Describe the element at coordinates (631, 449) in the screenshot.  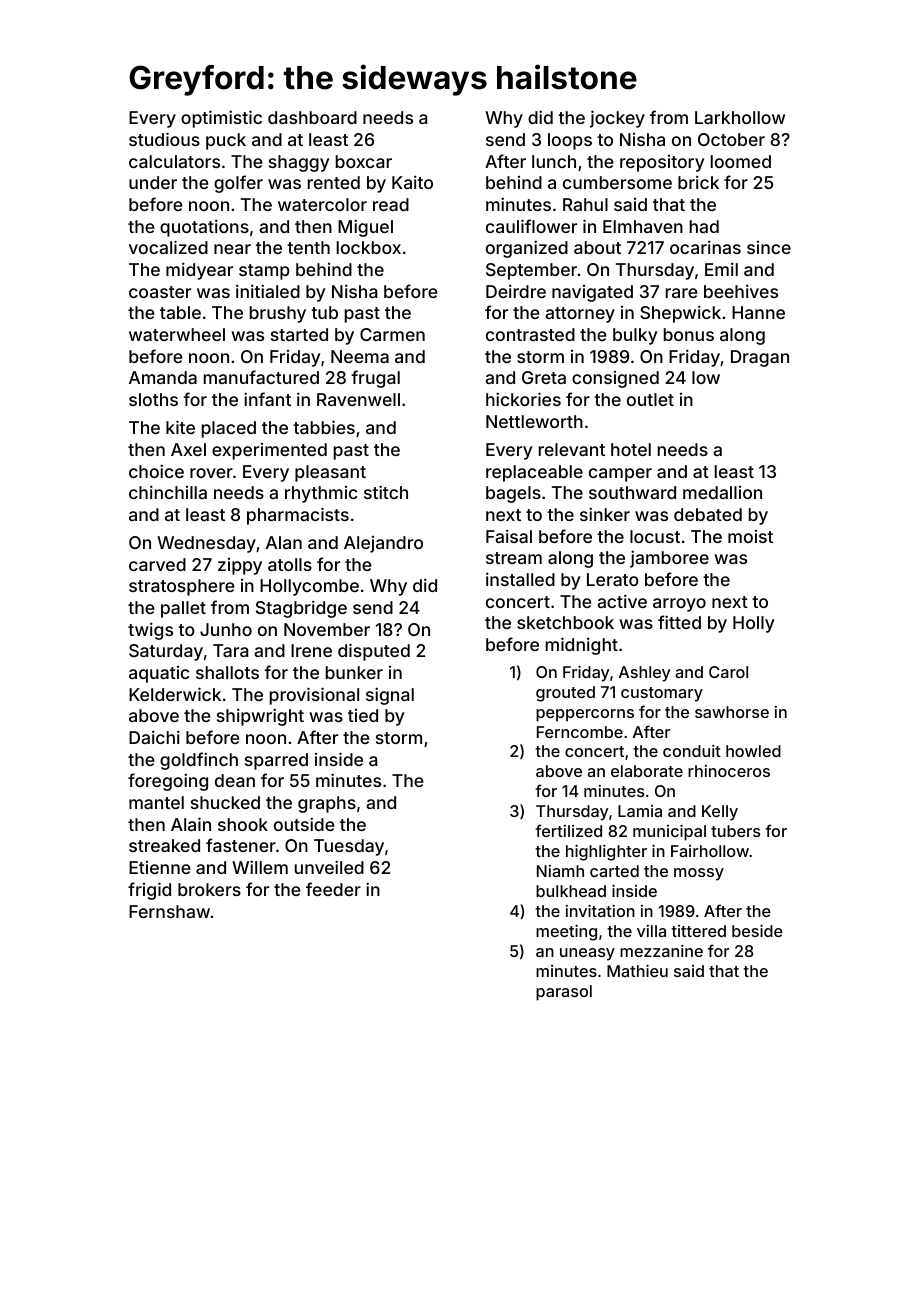
I see `hotel` at that location.
